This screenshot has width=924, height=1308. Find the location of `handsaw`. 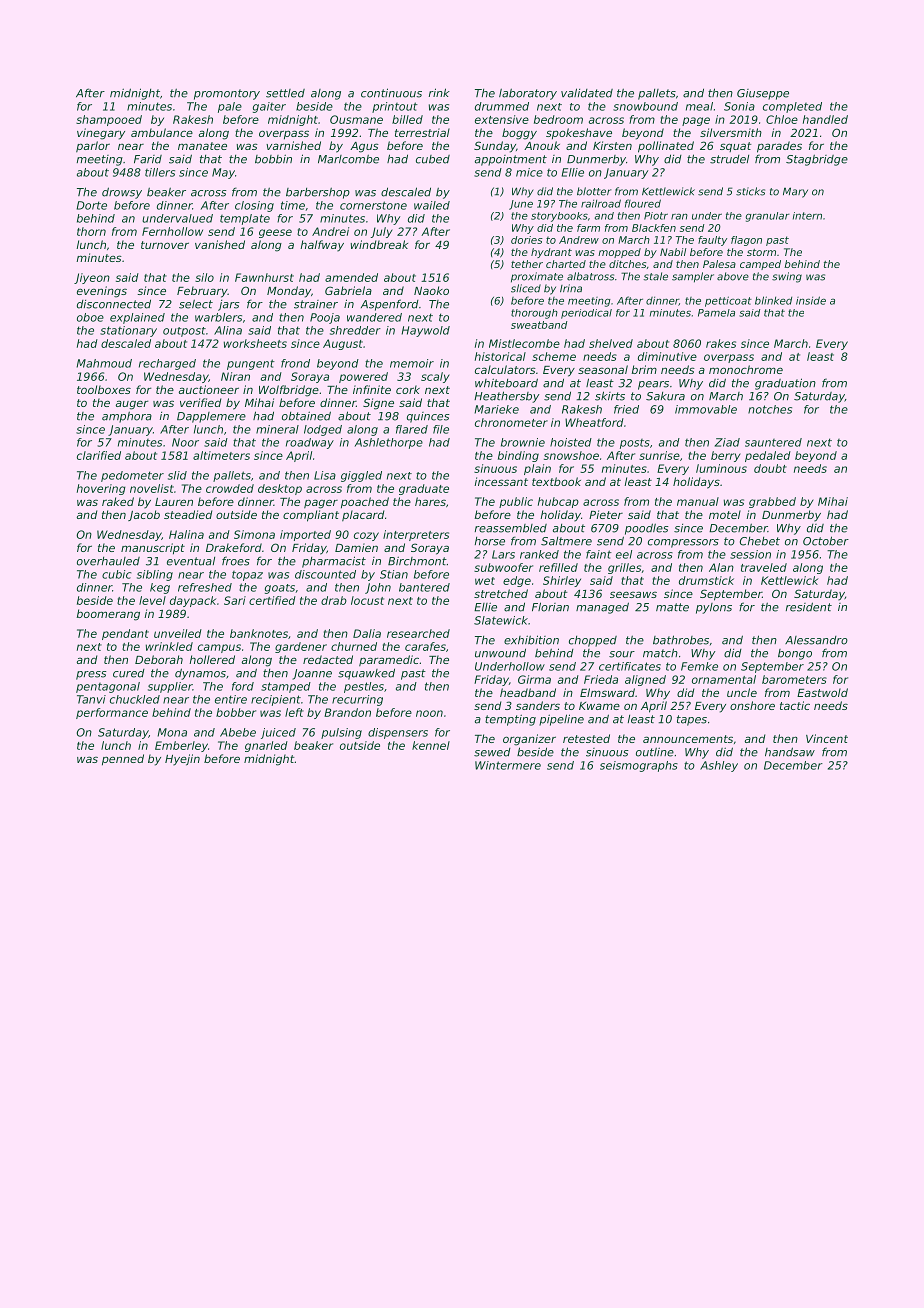

handsaw is located at coordinates (790, 752).
